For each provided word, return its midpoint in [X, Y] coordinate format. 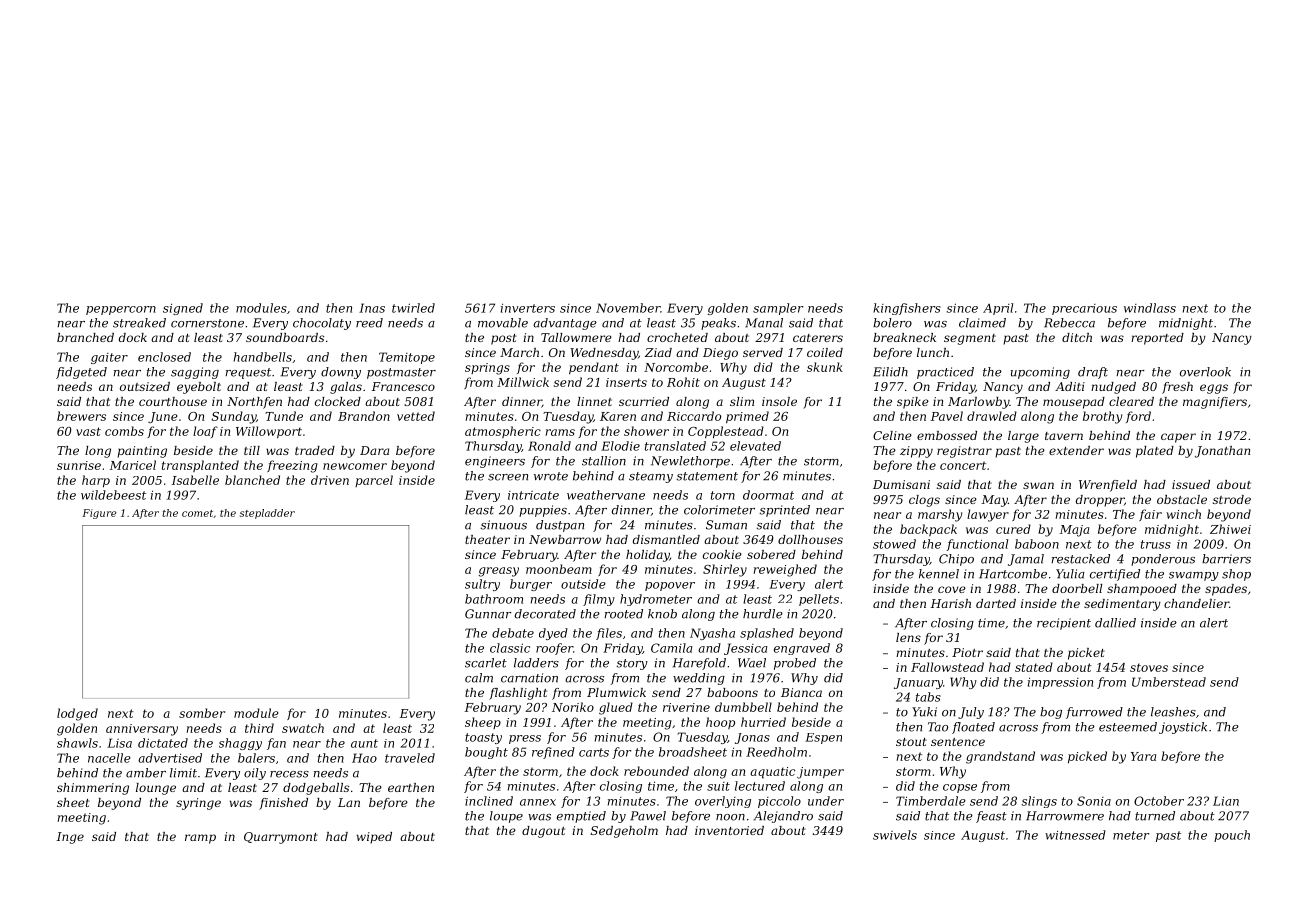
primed [747, 417]
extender [1076, 450]
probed [795, 664]
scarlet [486, 663]
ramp [200, 839]
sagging [195, 373]
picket [1086, 654]
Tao [938, 727]
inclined [489, 801]
